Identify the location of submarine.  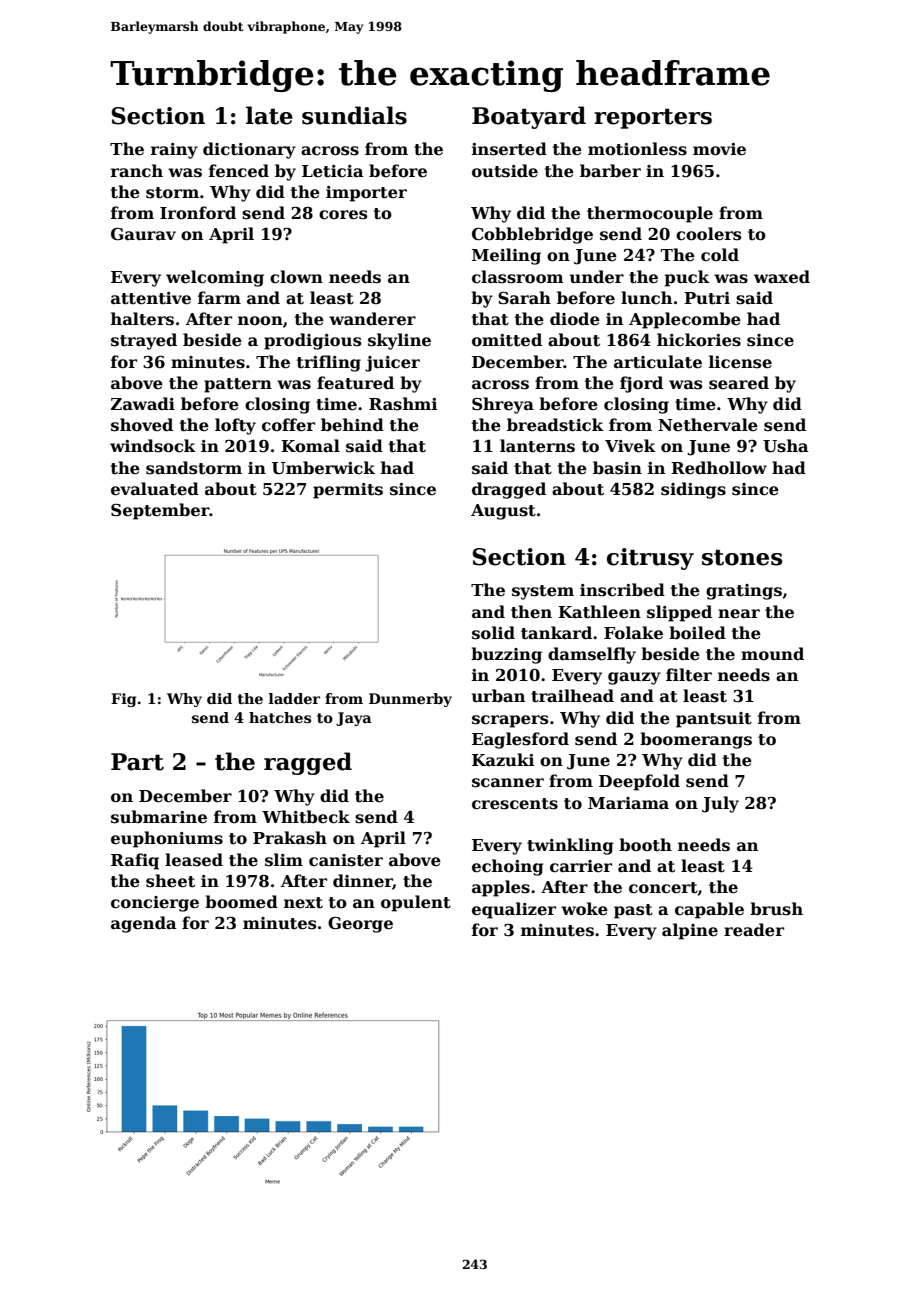
(159, 817).
